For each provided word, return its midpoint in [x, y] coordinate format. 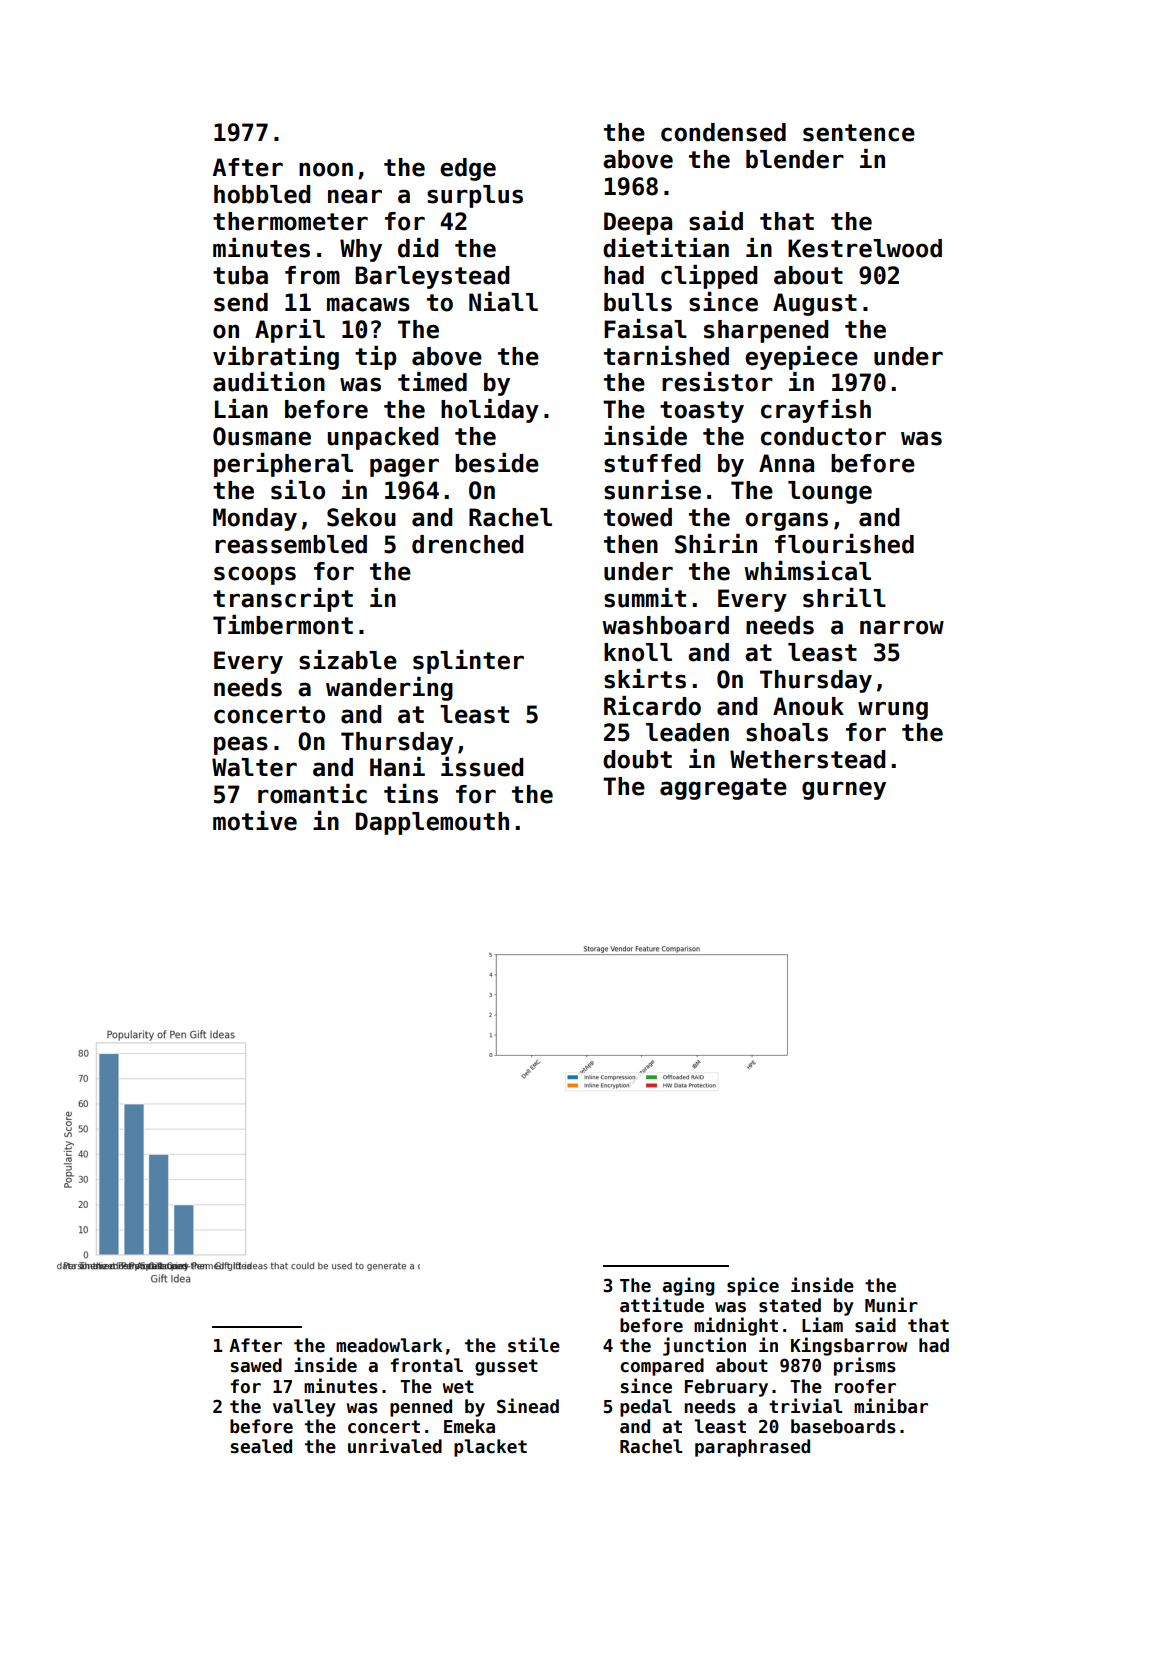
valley [304, 1408]
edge [468, 169]
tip [375, 358]
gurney [844, 790]
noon [326, 169]
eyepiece [801, 358]
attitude [662, 1305]
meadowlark [389, 1345]
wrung [893, 710]
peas [241, 745]
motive [255, 821]
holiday [490, 411]
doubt [637, 759]
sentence [859, 133]
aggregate [723, 789]
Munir [891, 1305]
